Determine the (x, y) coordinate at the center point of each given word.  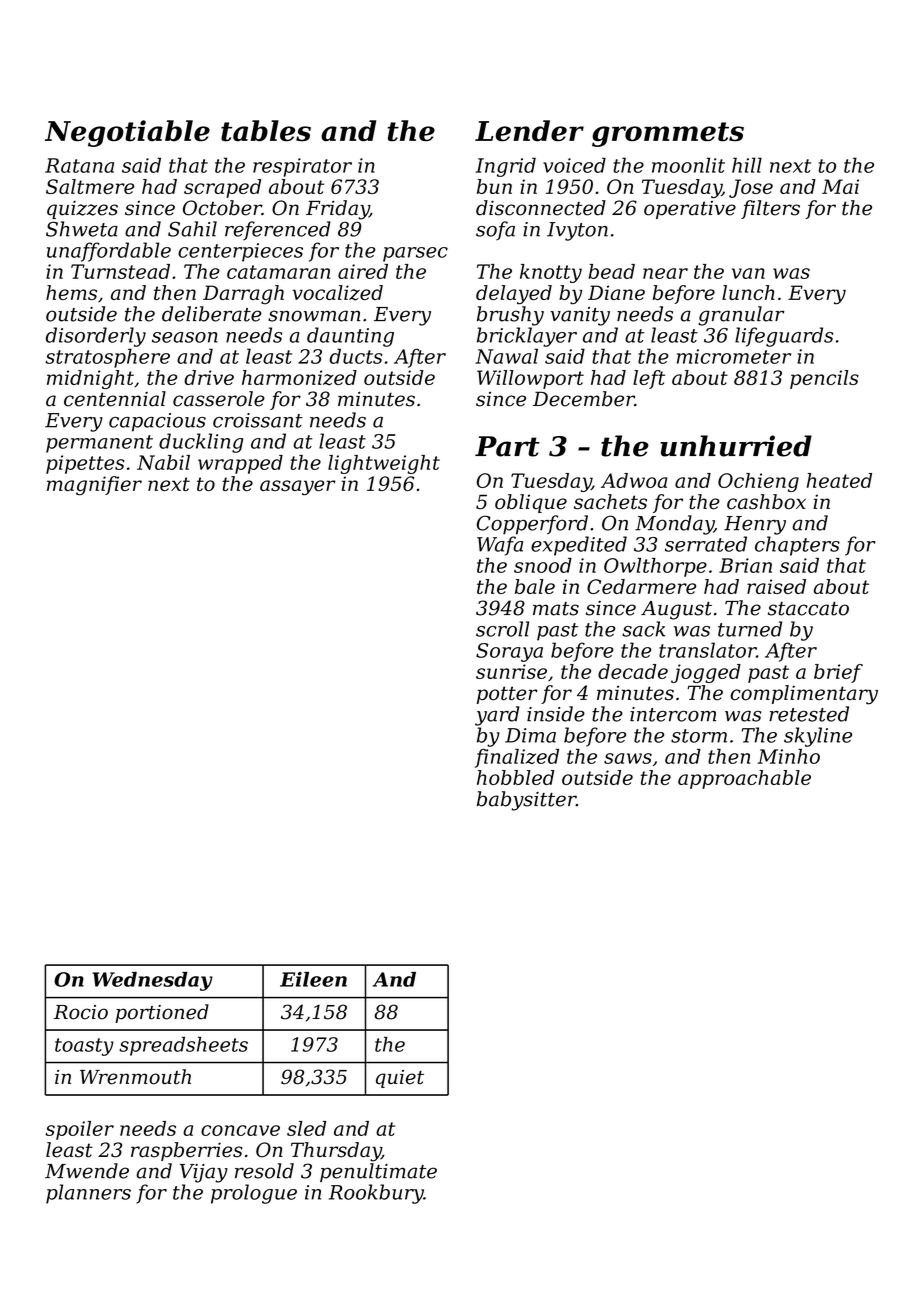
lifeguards (784, 337)
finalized (517, 758)
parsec (415, 254)
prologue (254, 1194)
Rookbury (376, 1194)
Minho (789, 756)
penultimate (378, 1172)
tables (266, 131)
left (649, 379)
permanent (99, 444)
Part (507, 446)
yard (497, 716)
